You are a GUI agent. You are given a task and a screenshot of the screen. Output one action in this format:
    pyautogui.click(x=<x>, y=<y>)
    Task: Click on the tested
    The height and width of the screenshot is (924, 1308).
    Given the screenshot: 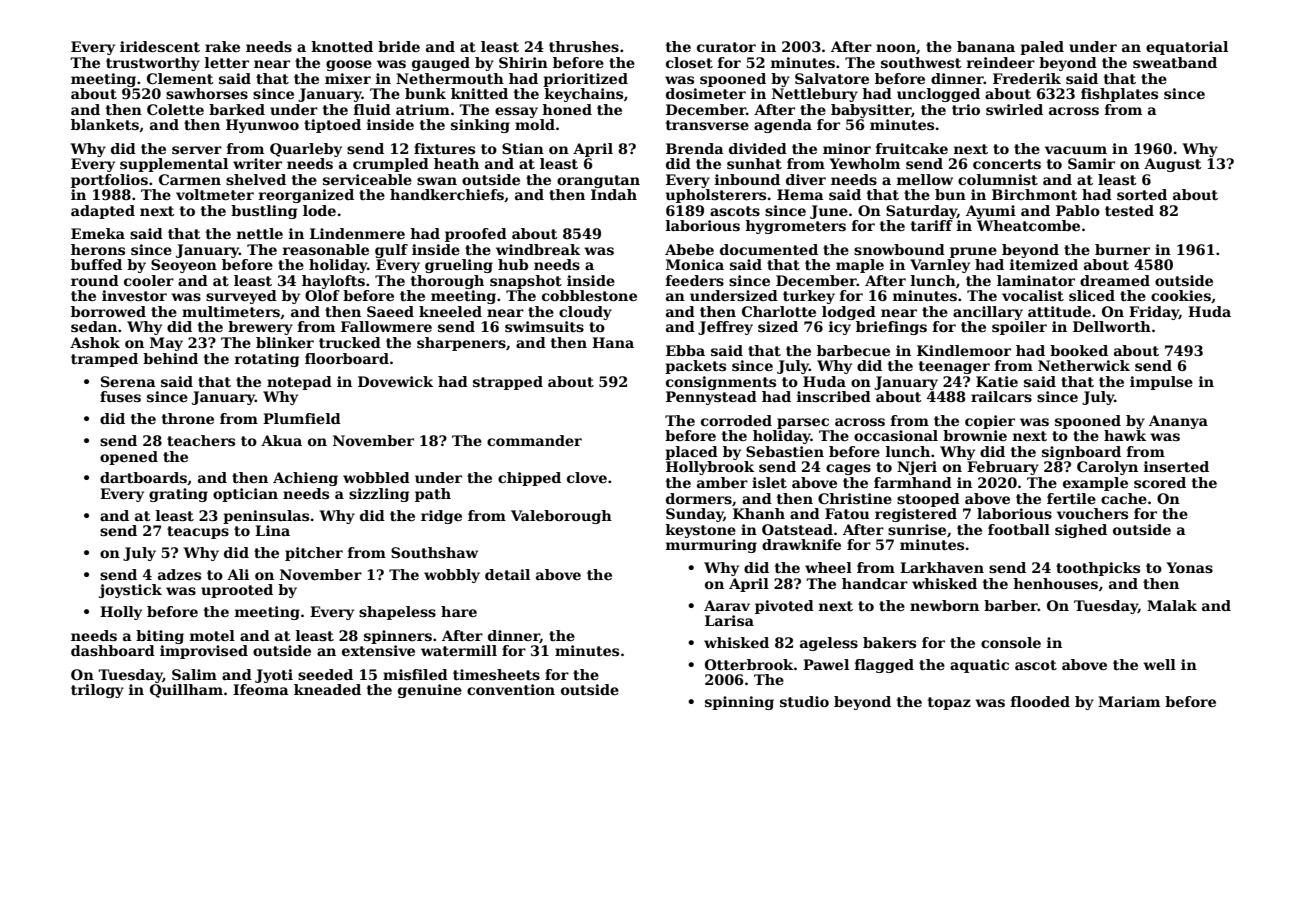 What is the action you would take?
    pyautogui.click(x=1129, y=210)
